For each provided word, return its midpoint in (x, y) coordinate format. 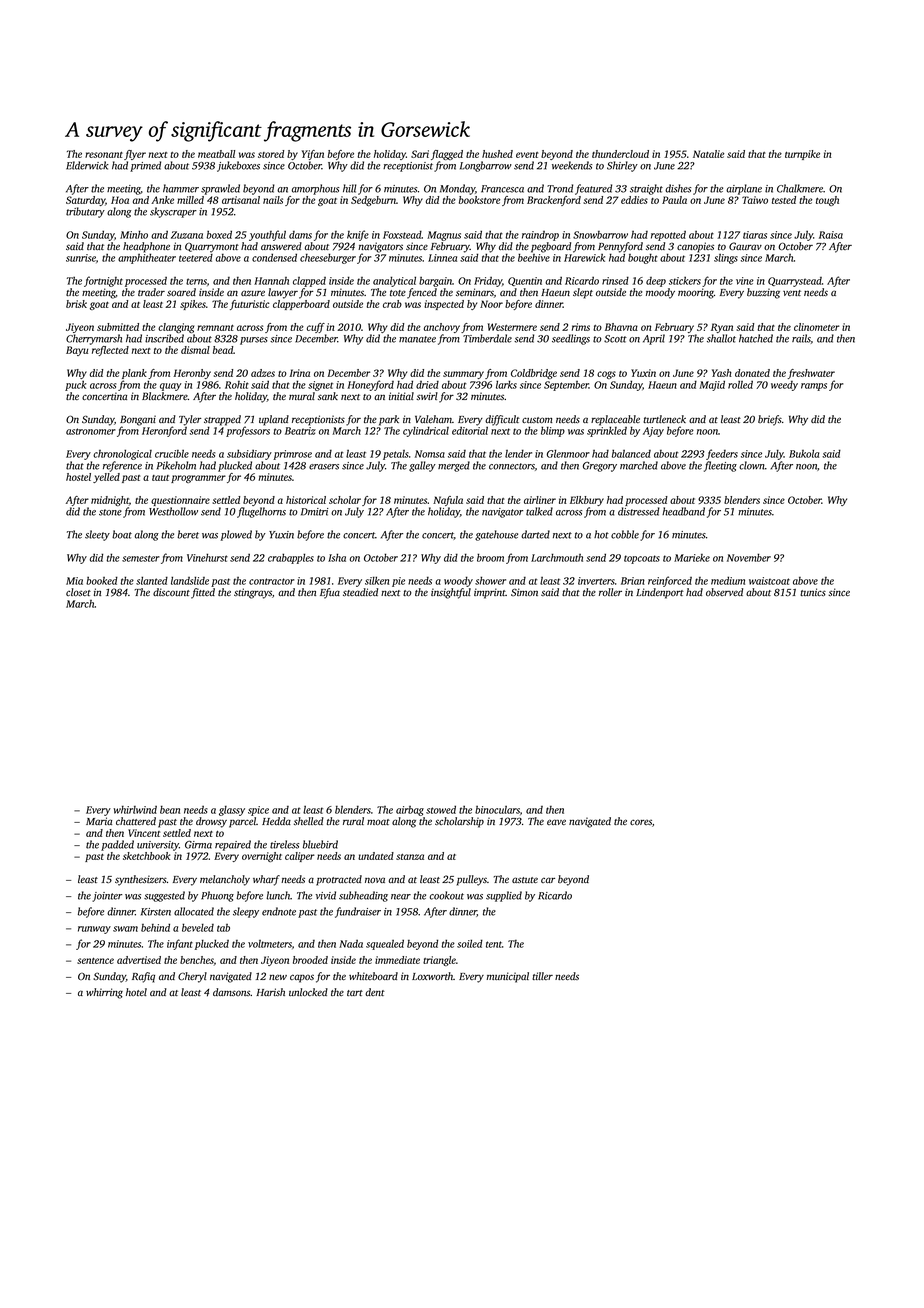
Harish (270, 992)
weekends (572, 165)
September (566, 386)
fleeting (720, 466)
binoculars (497, 810)
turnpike (802, 155)
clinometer (817, 327)
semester (141, 558)
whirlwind (135, 810)
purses (254, 341)
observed (724, 592)
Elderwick (87, 165)
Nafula (448, 501)
